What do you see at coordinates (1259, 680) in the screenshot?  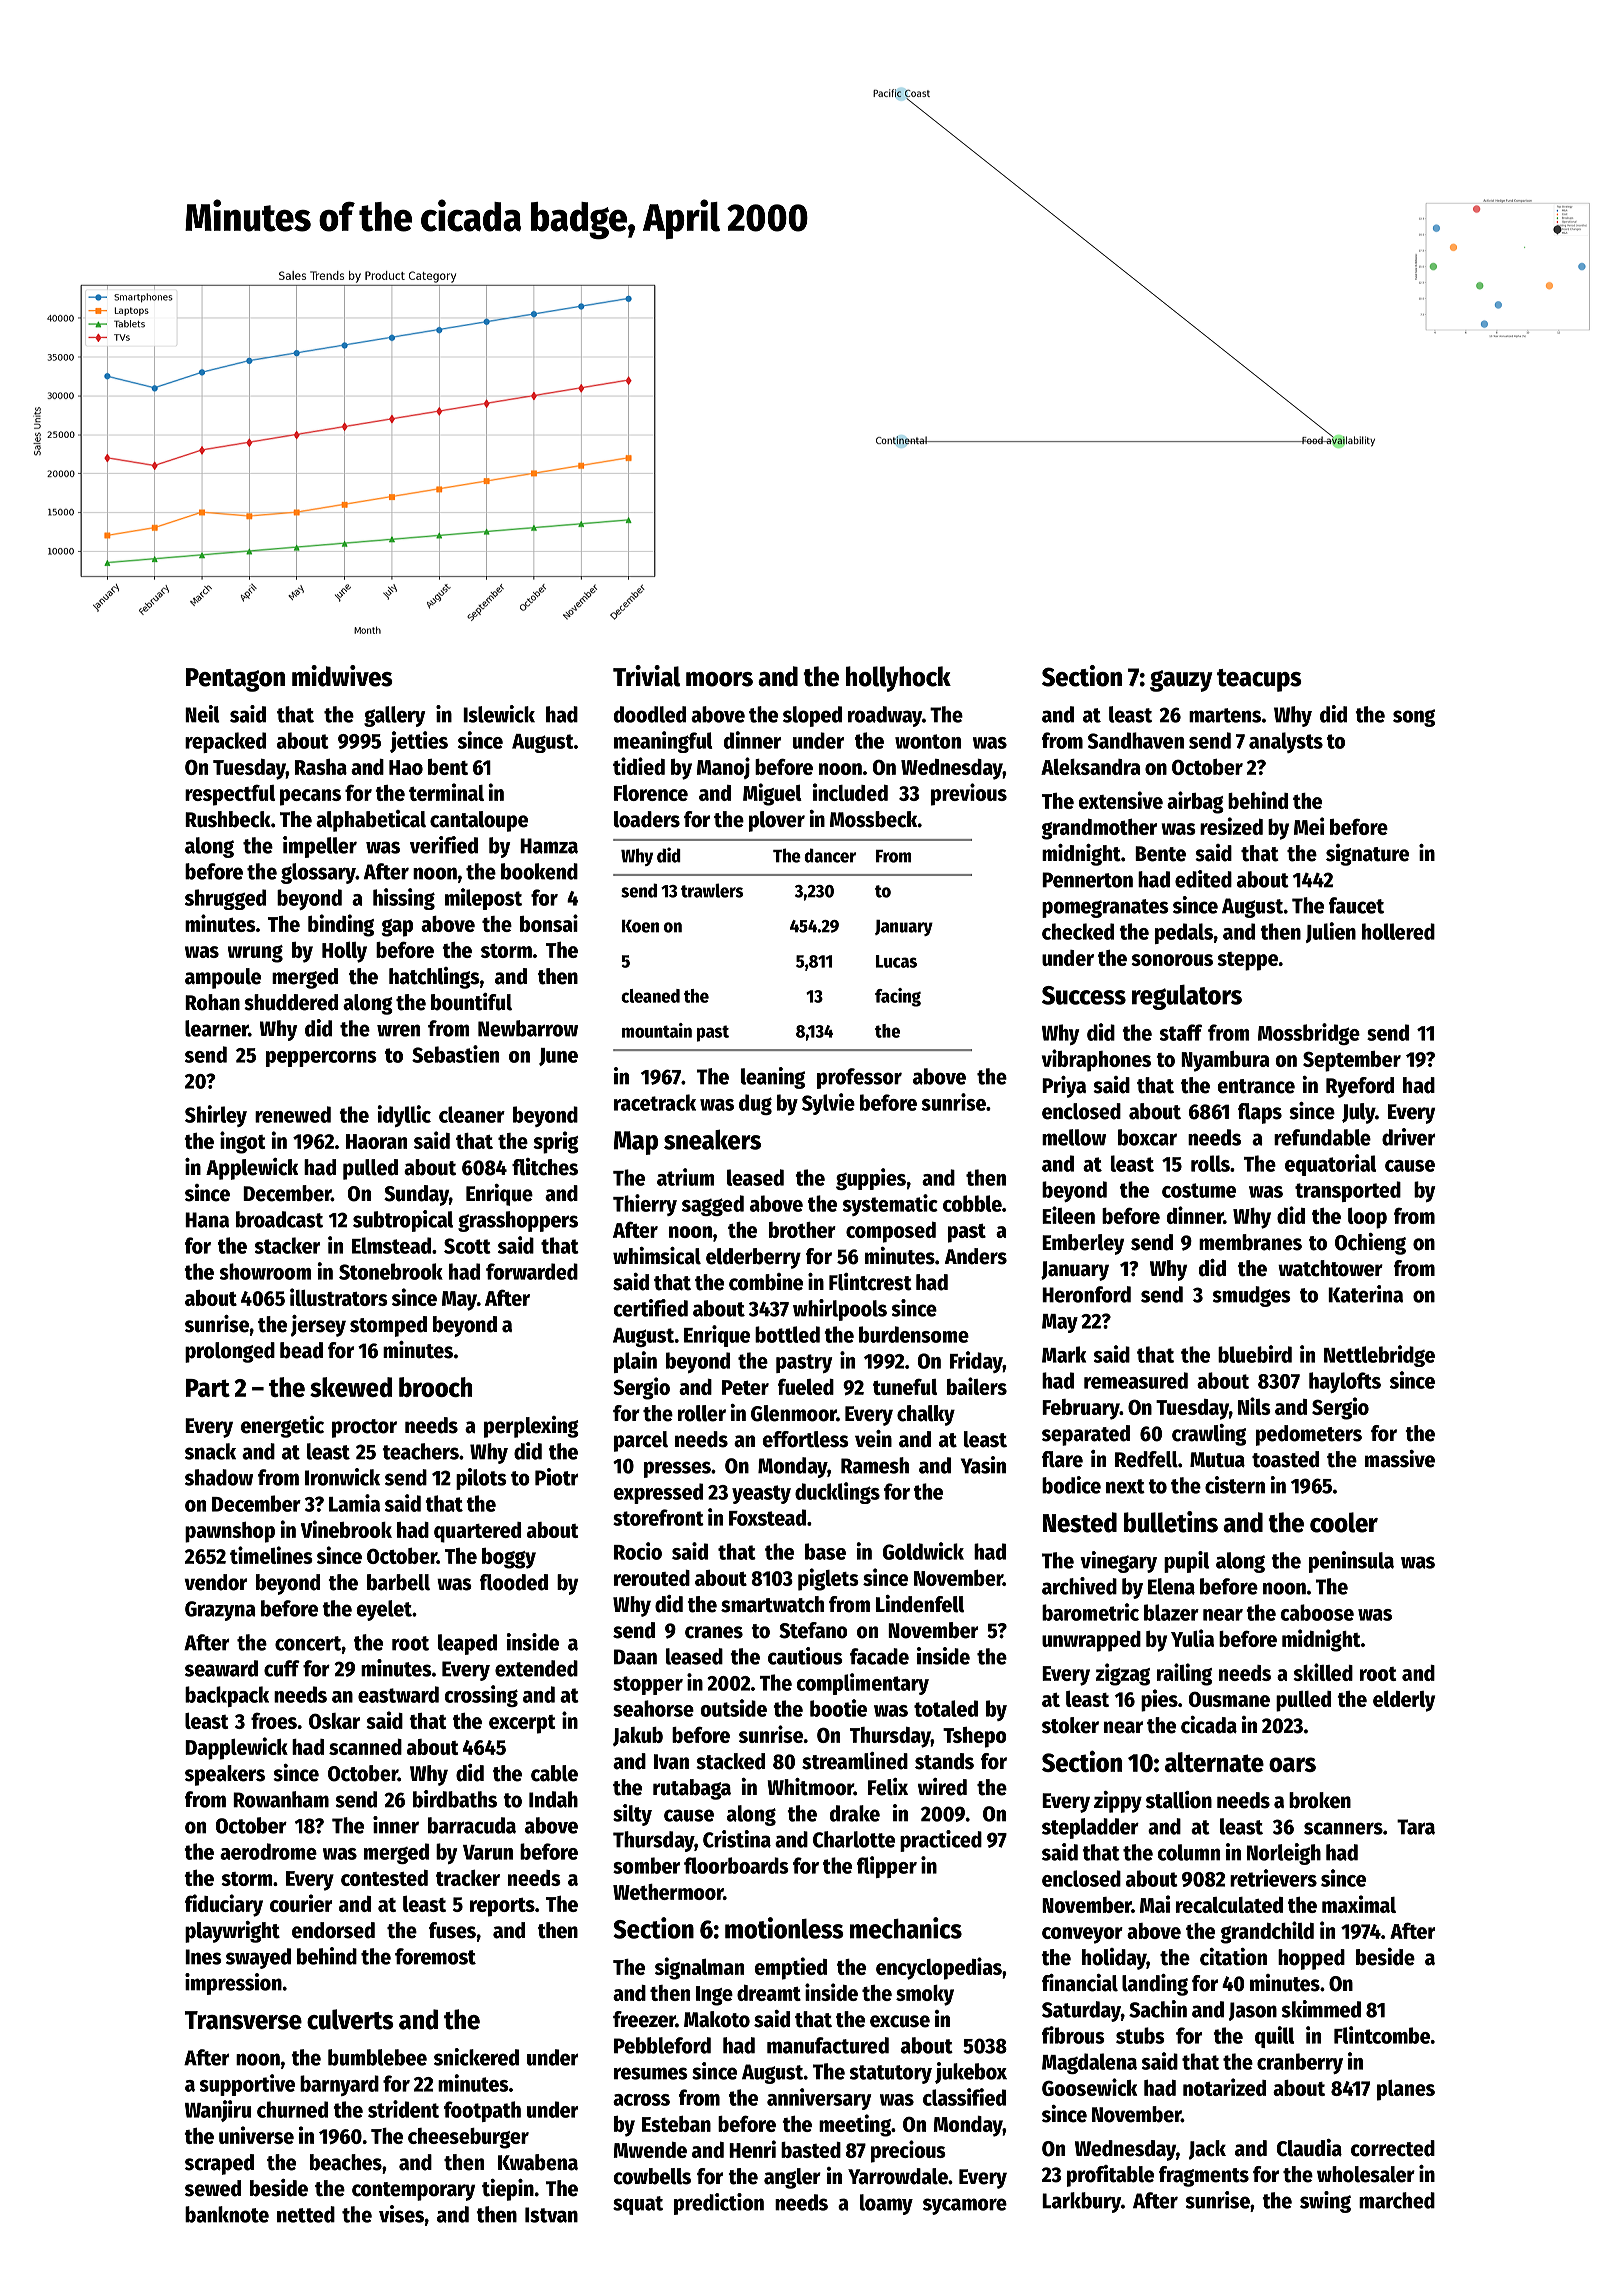 I see `teacups` at bounding box center [1259, 680].
